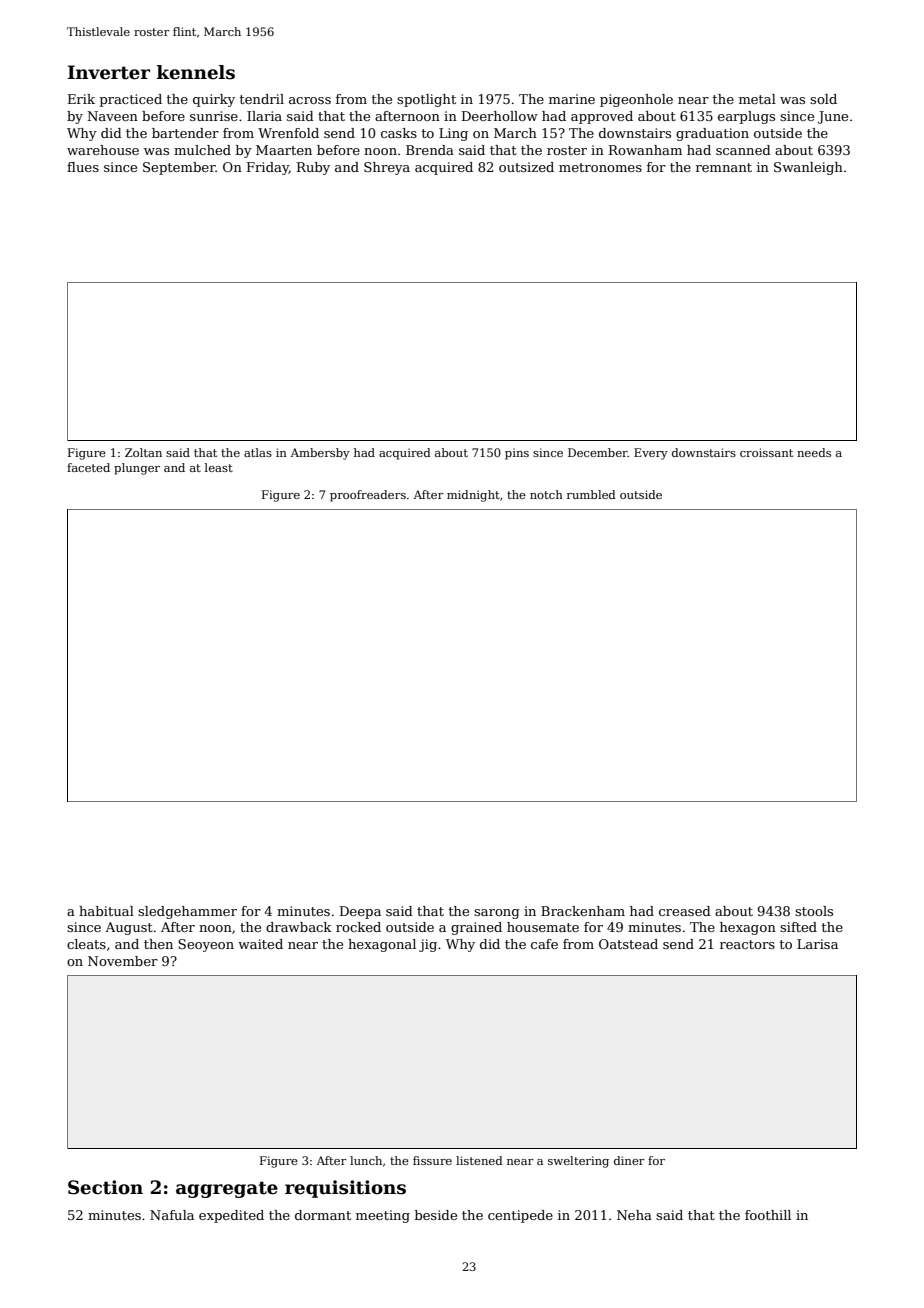 This screenshot has height=1308, width=924. I want to click on beside, so click(436, 1215).
